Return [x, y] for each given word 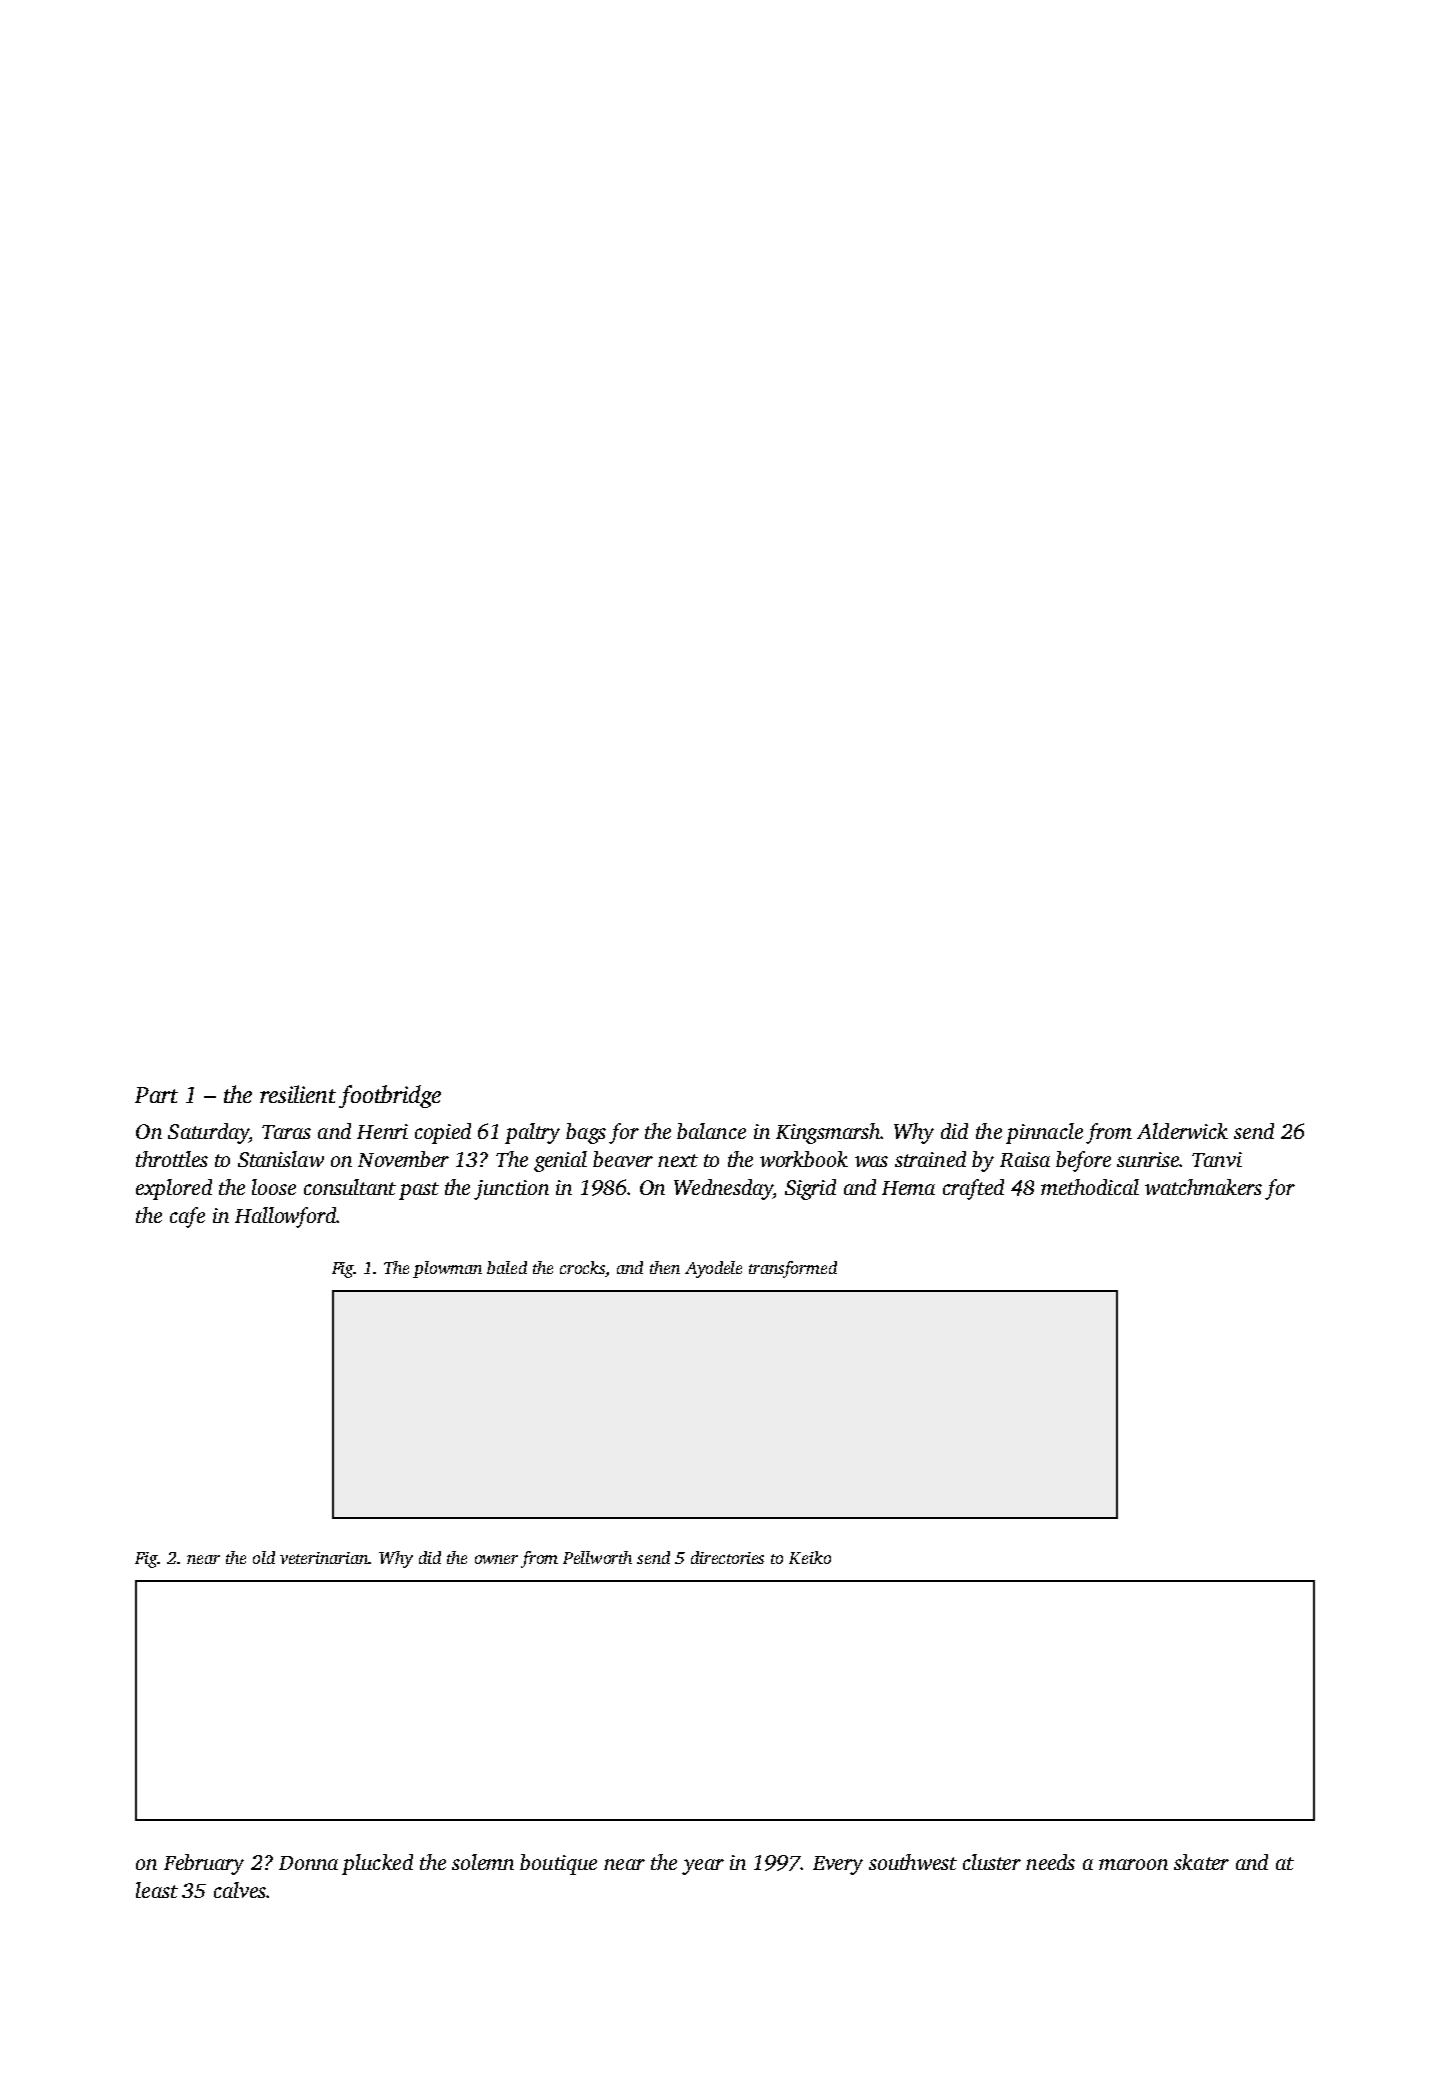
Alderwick [1182, 1131]
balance [711, 1131]
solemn [483, 1862]
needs [1050, 1862]
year [703, 1867]
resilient [298, 1094]
